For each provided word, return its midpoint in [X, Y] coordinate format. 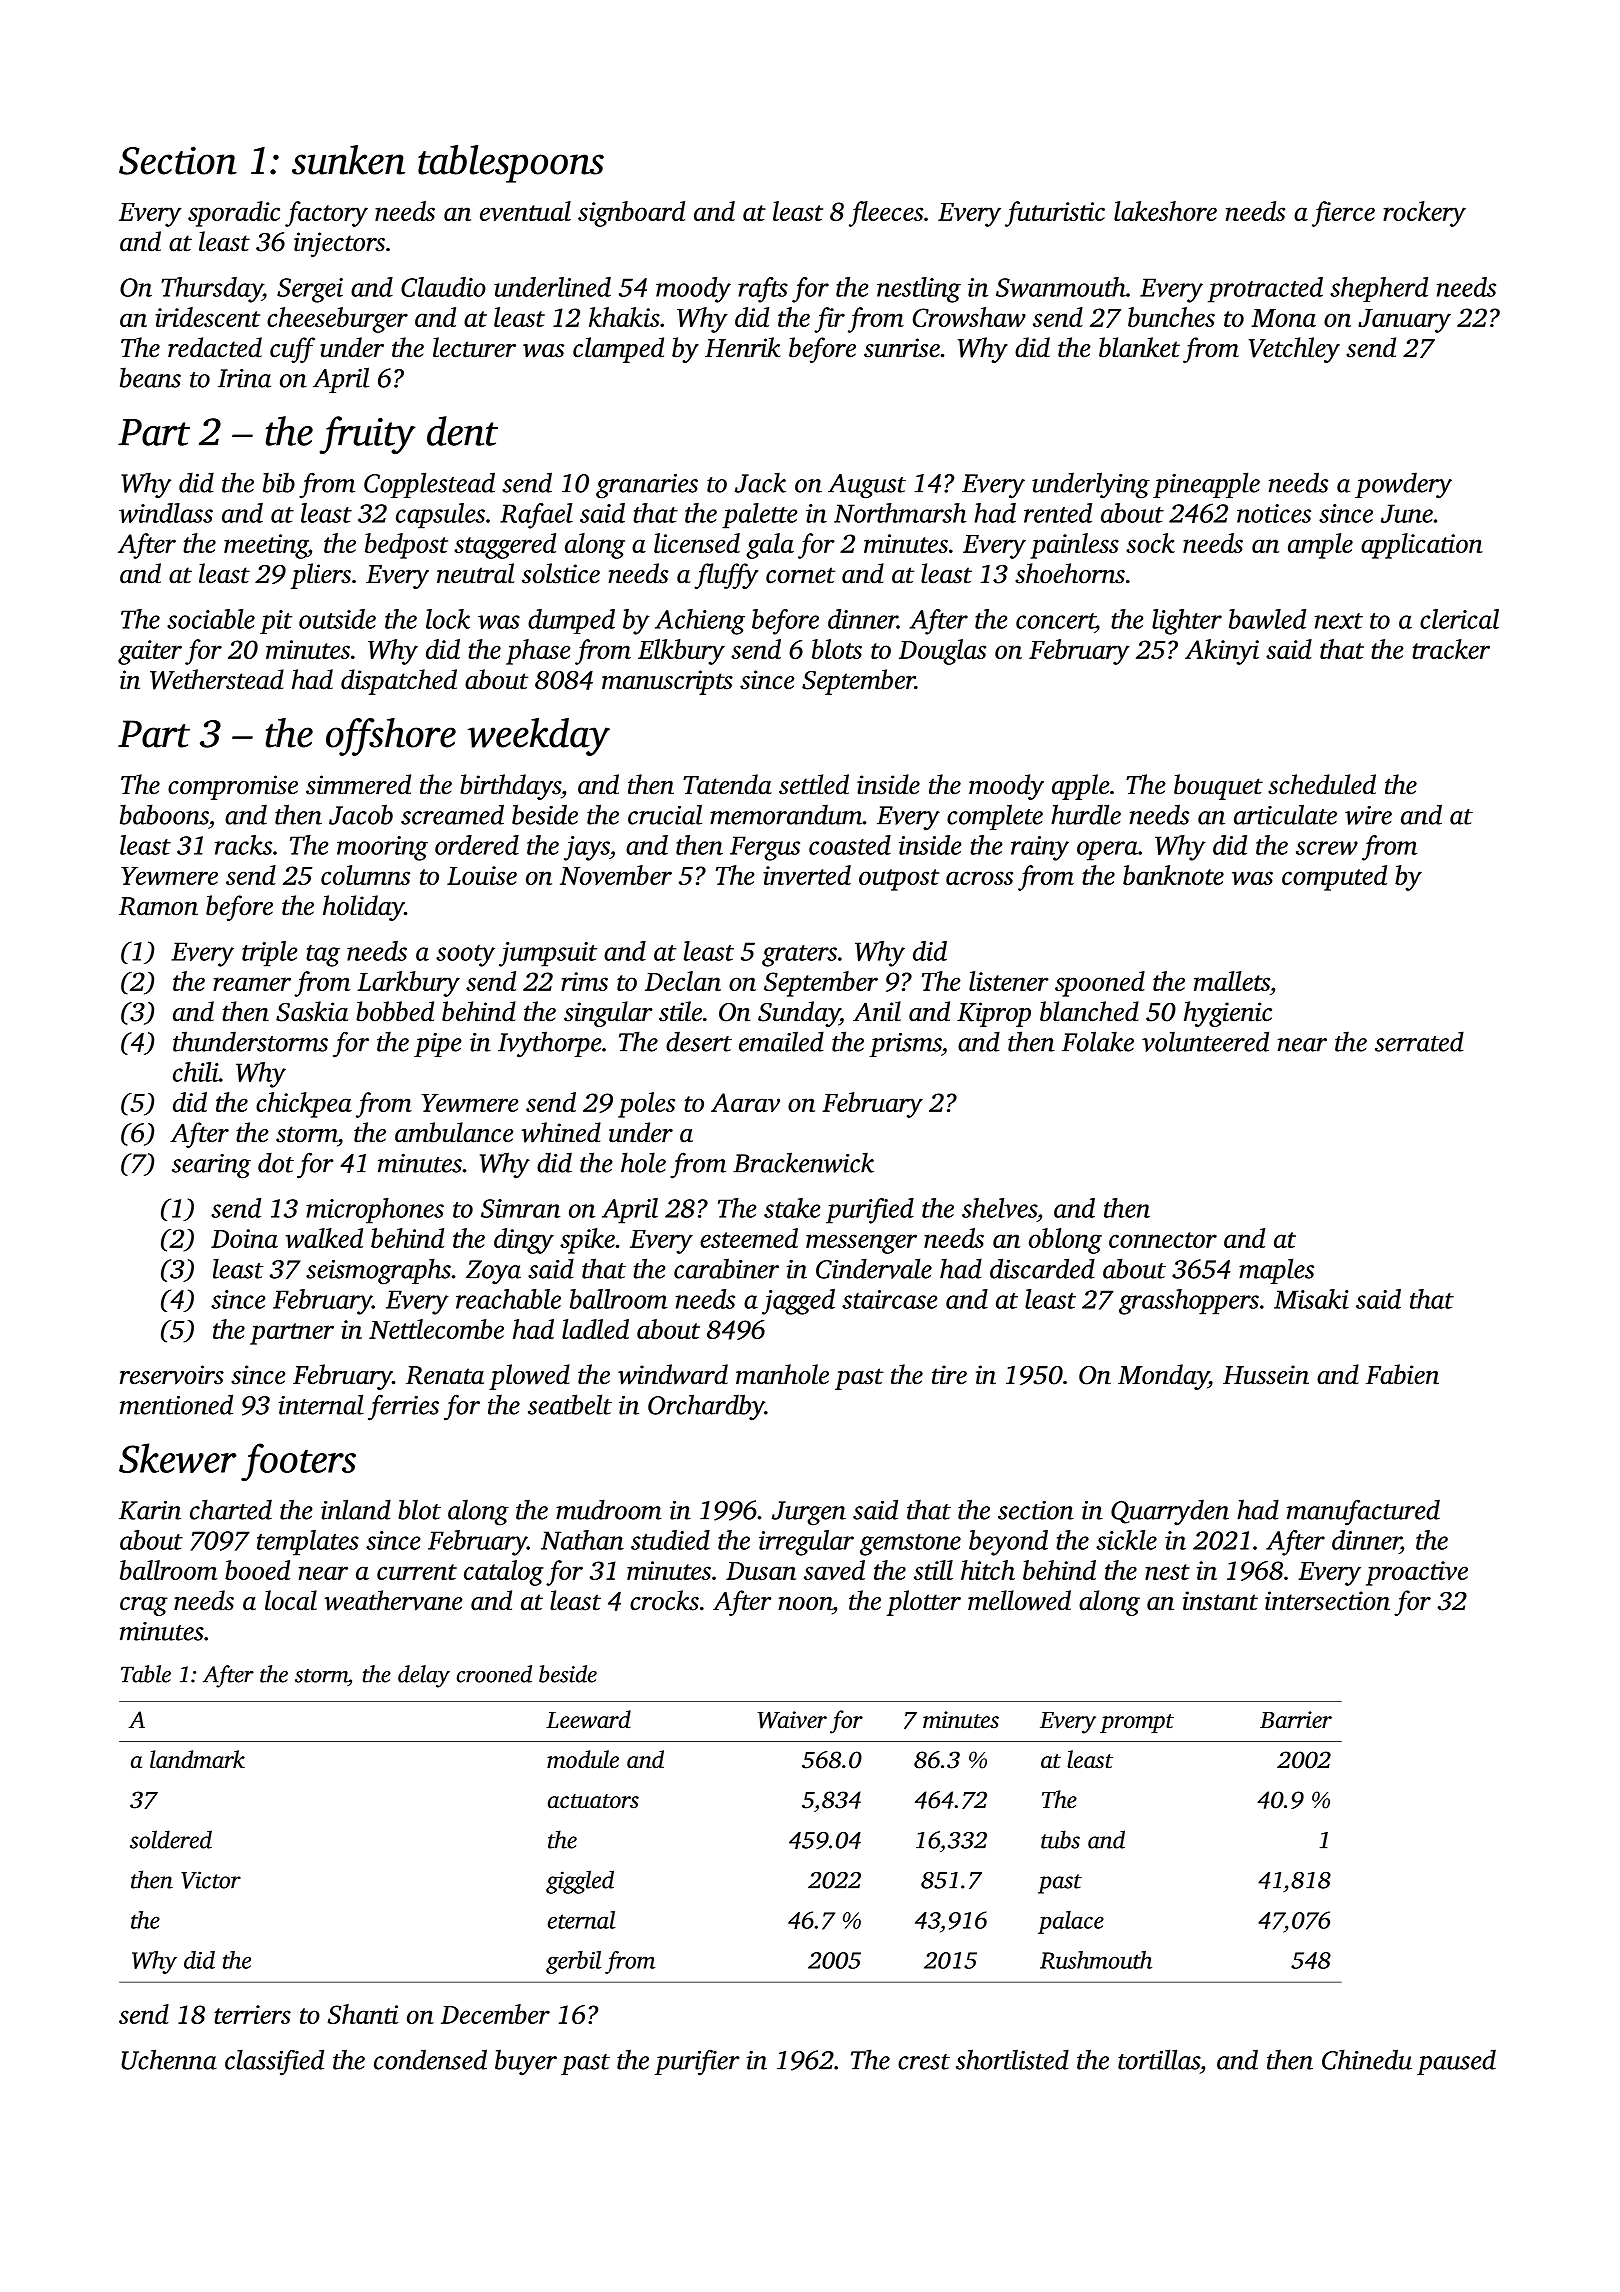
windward [673, 1374]
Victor [211, 1880]
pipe [437, 1045]
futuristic [1055, 214]
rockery [1424, 214]
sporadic [234, 214]
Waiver [792, 1720]
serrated [1419, 1041]
